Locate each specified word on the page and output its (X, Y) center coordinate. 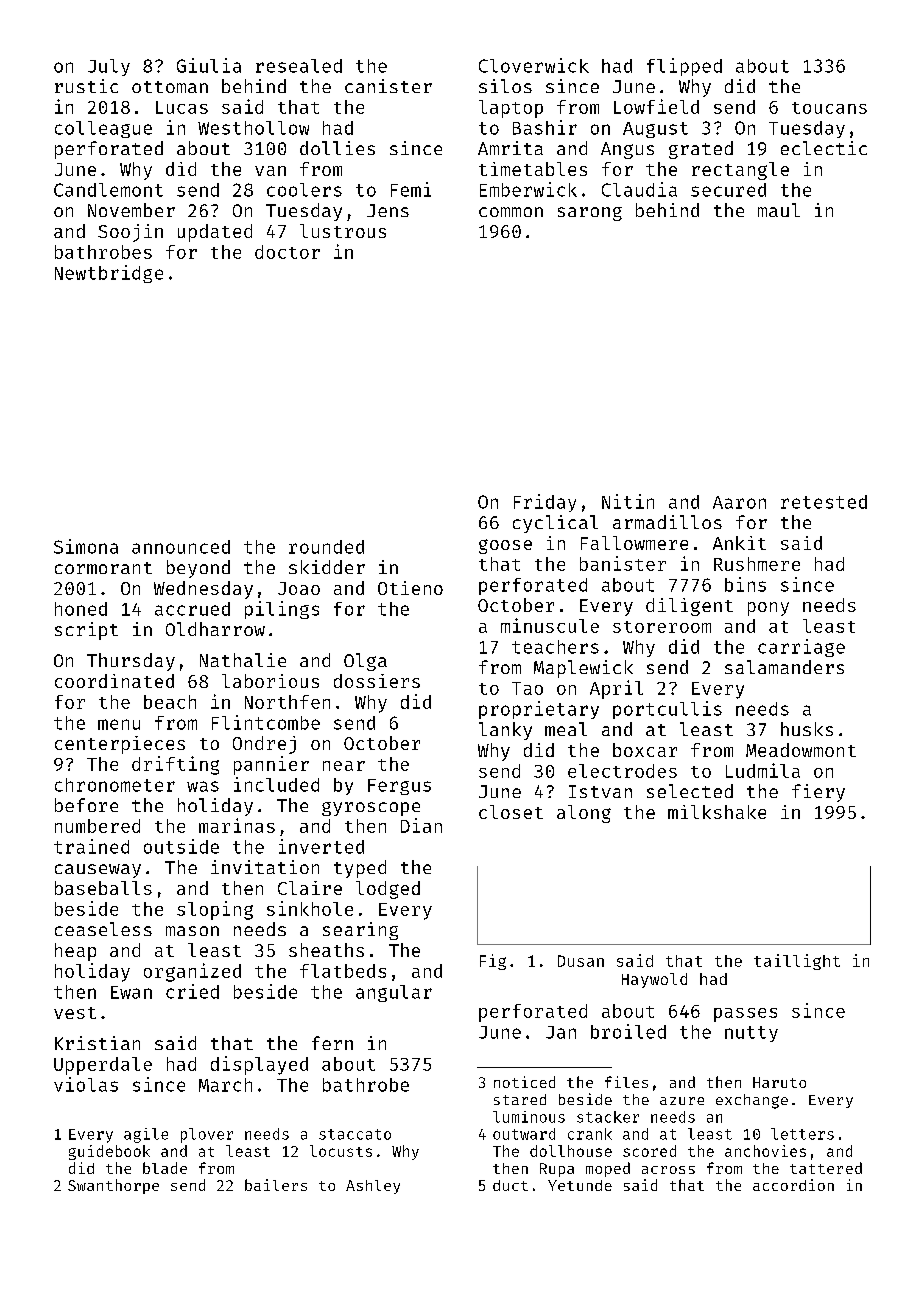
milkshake (717, 812)
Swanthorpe (113, 1186)
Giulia (209, 65)
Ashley (373, 1187)
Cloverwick (534, 65)
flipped (684, 67)
